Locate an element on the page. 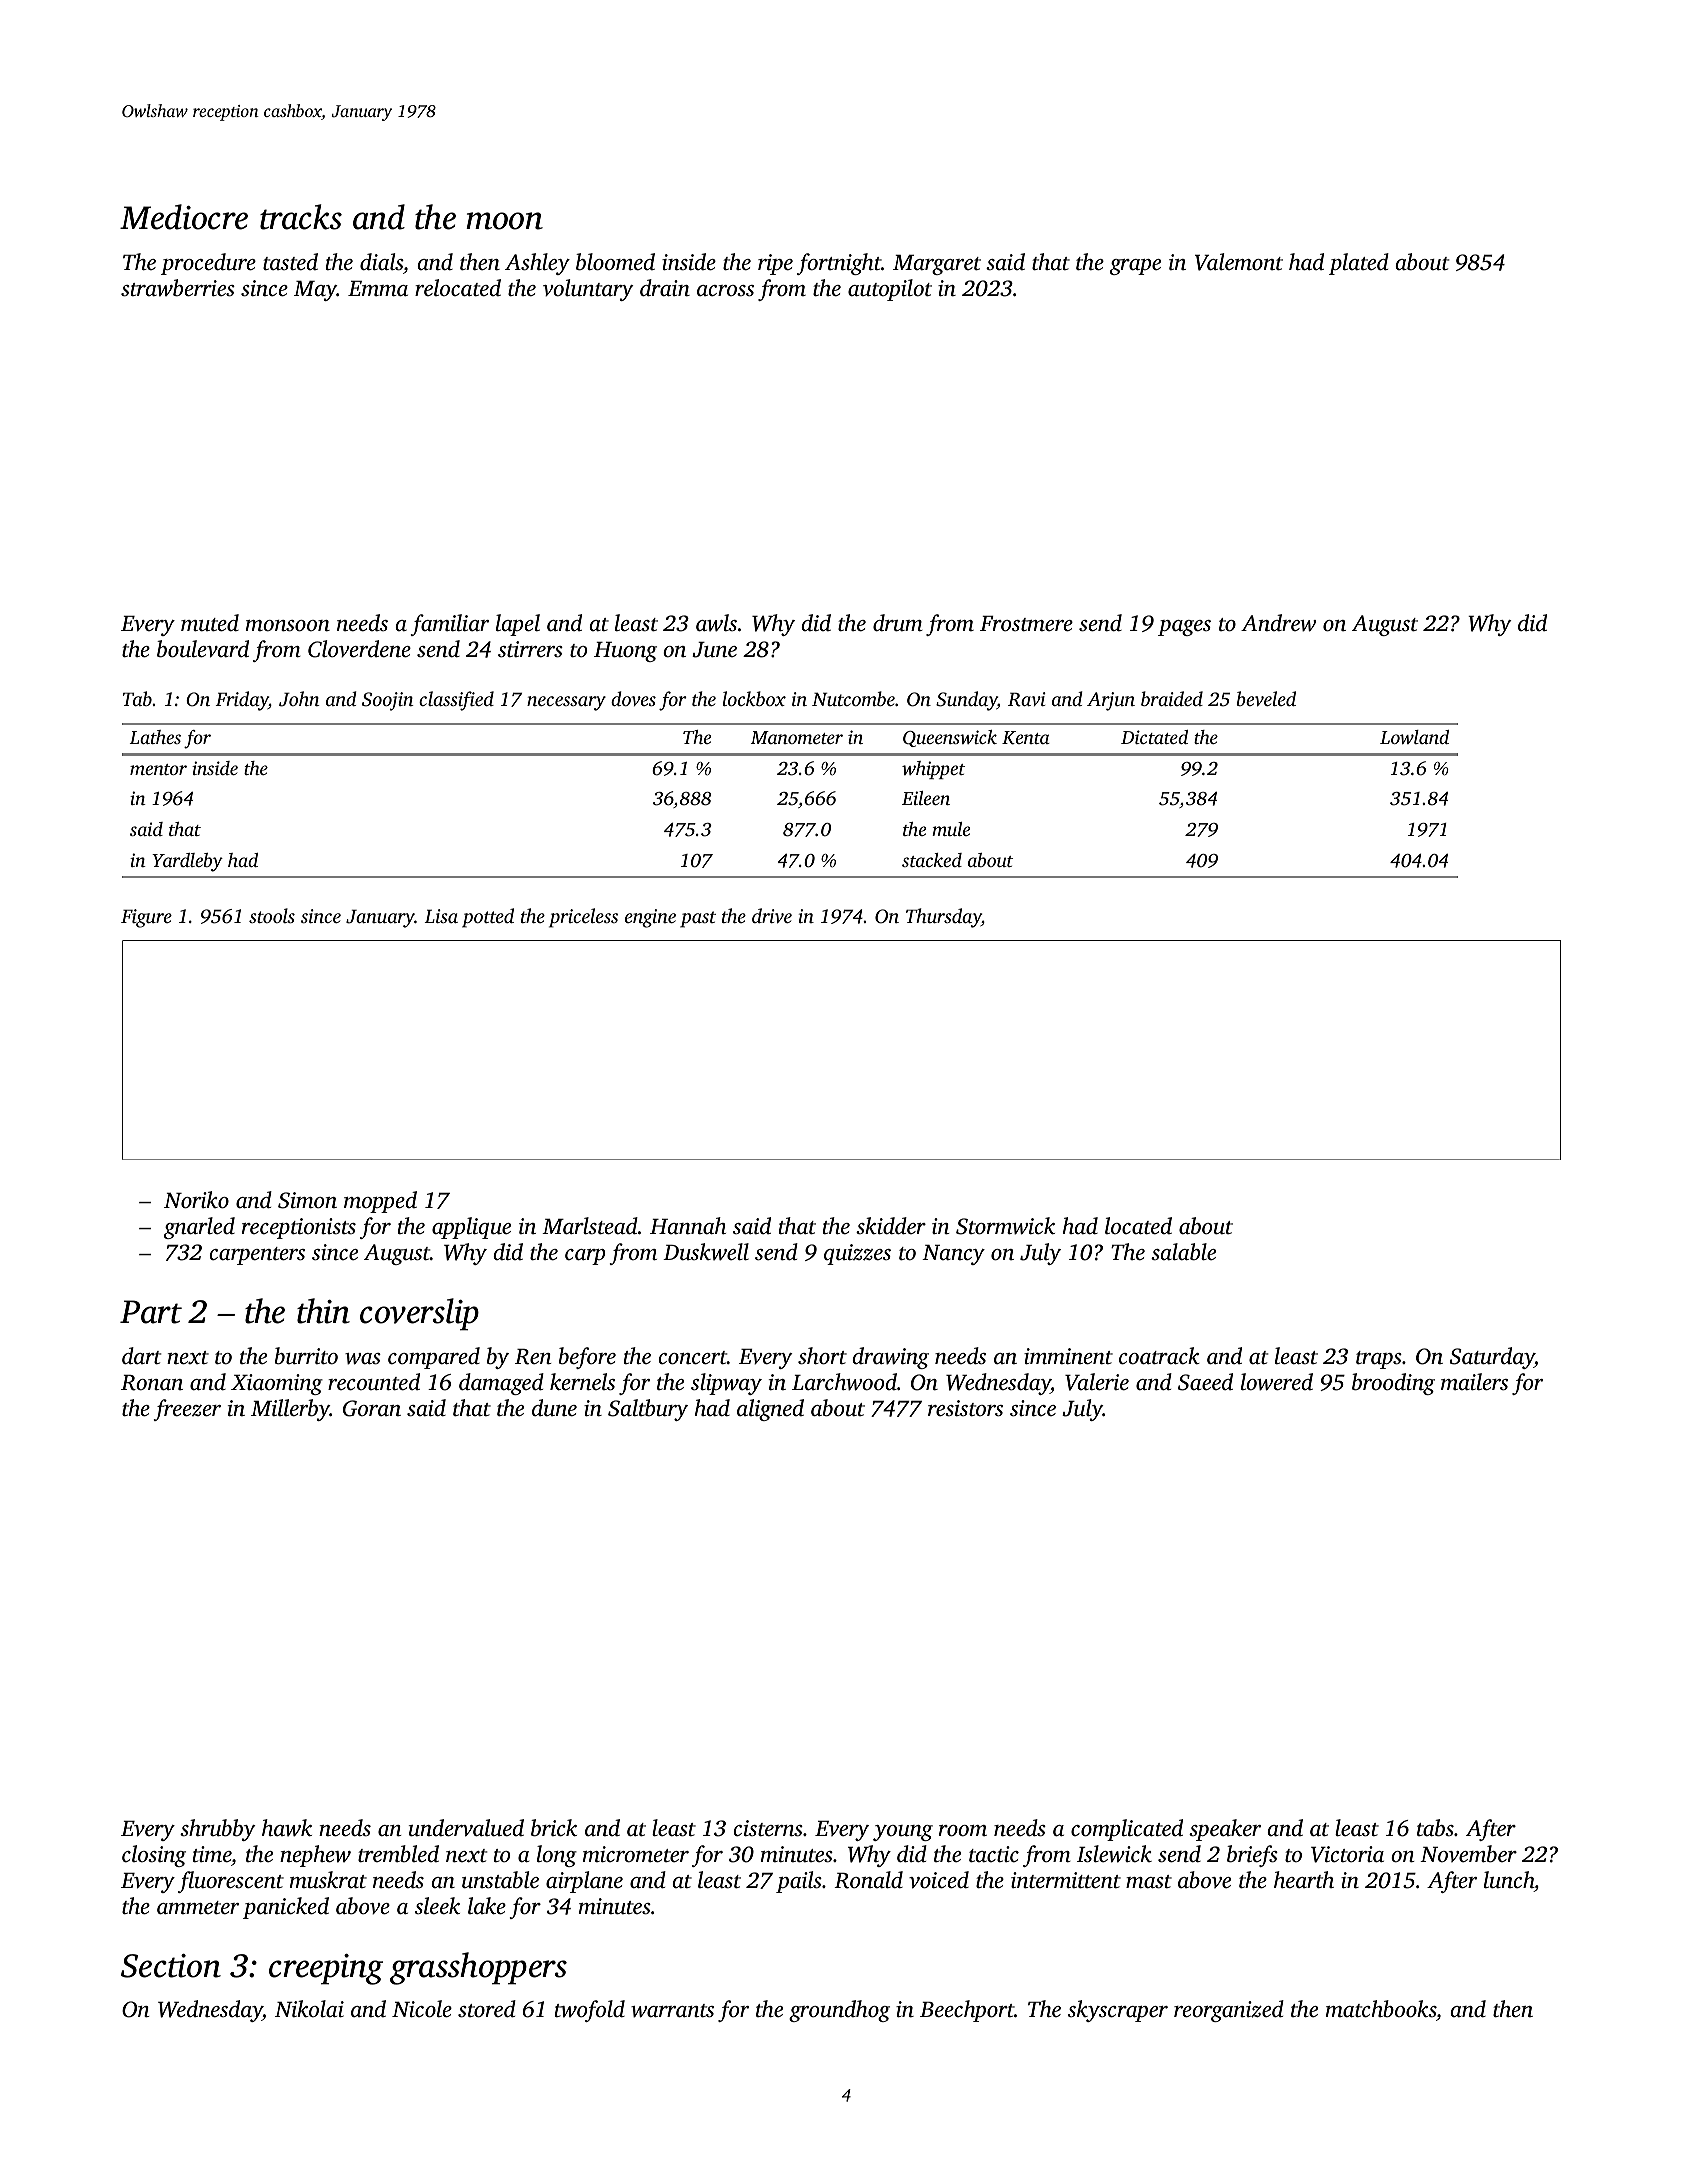 This page has width=1683, height=2178. Simon is located at coordinates (307, 1200).
